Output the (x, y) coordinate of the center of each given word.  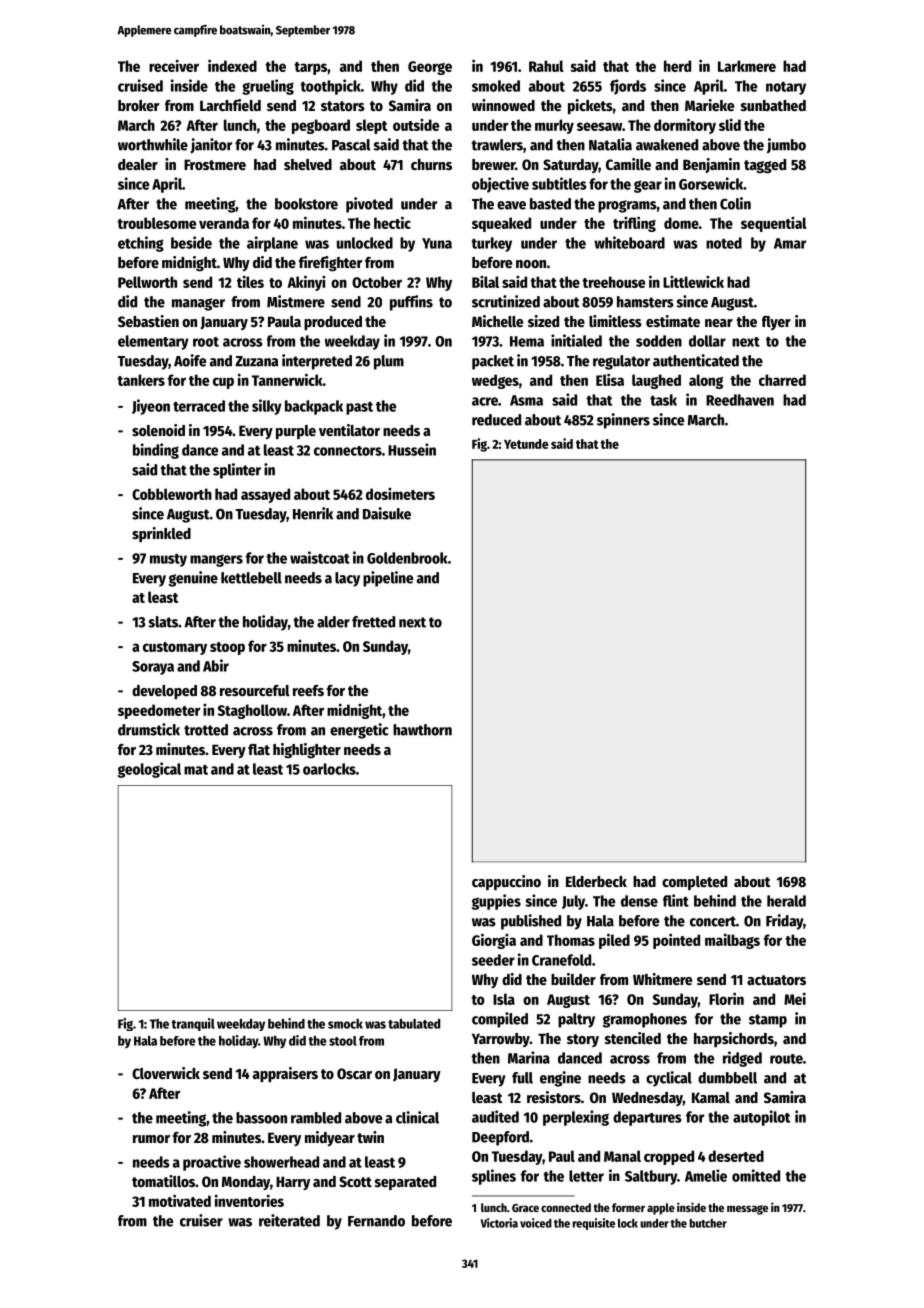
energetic (359, 731)
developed (164, 692)
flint (676, 900)
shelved (308, 164)
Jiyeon (151, 407)
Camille (628, 164)
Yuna (437, 243)
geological (149, 770)
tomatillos (163, 1181)
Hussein (412, 449)
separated (405, 1183)
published (531, 922)
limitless (615, 321)
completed (694, 883)
